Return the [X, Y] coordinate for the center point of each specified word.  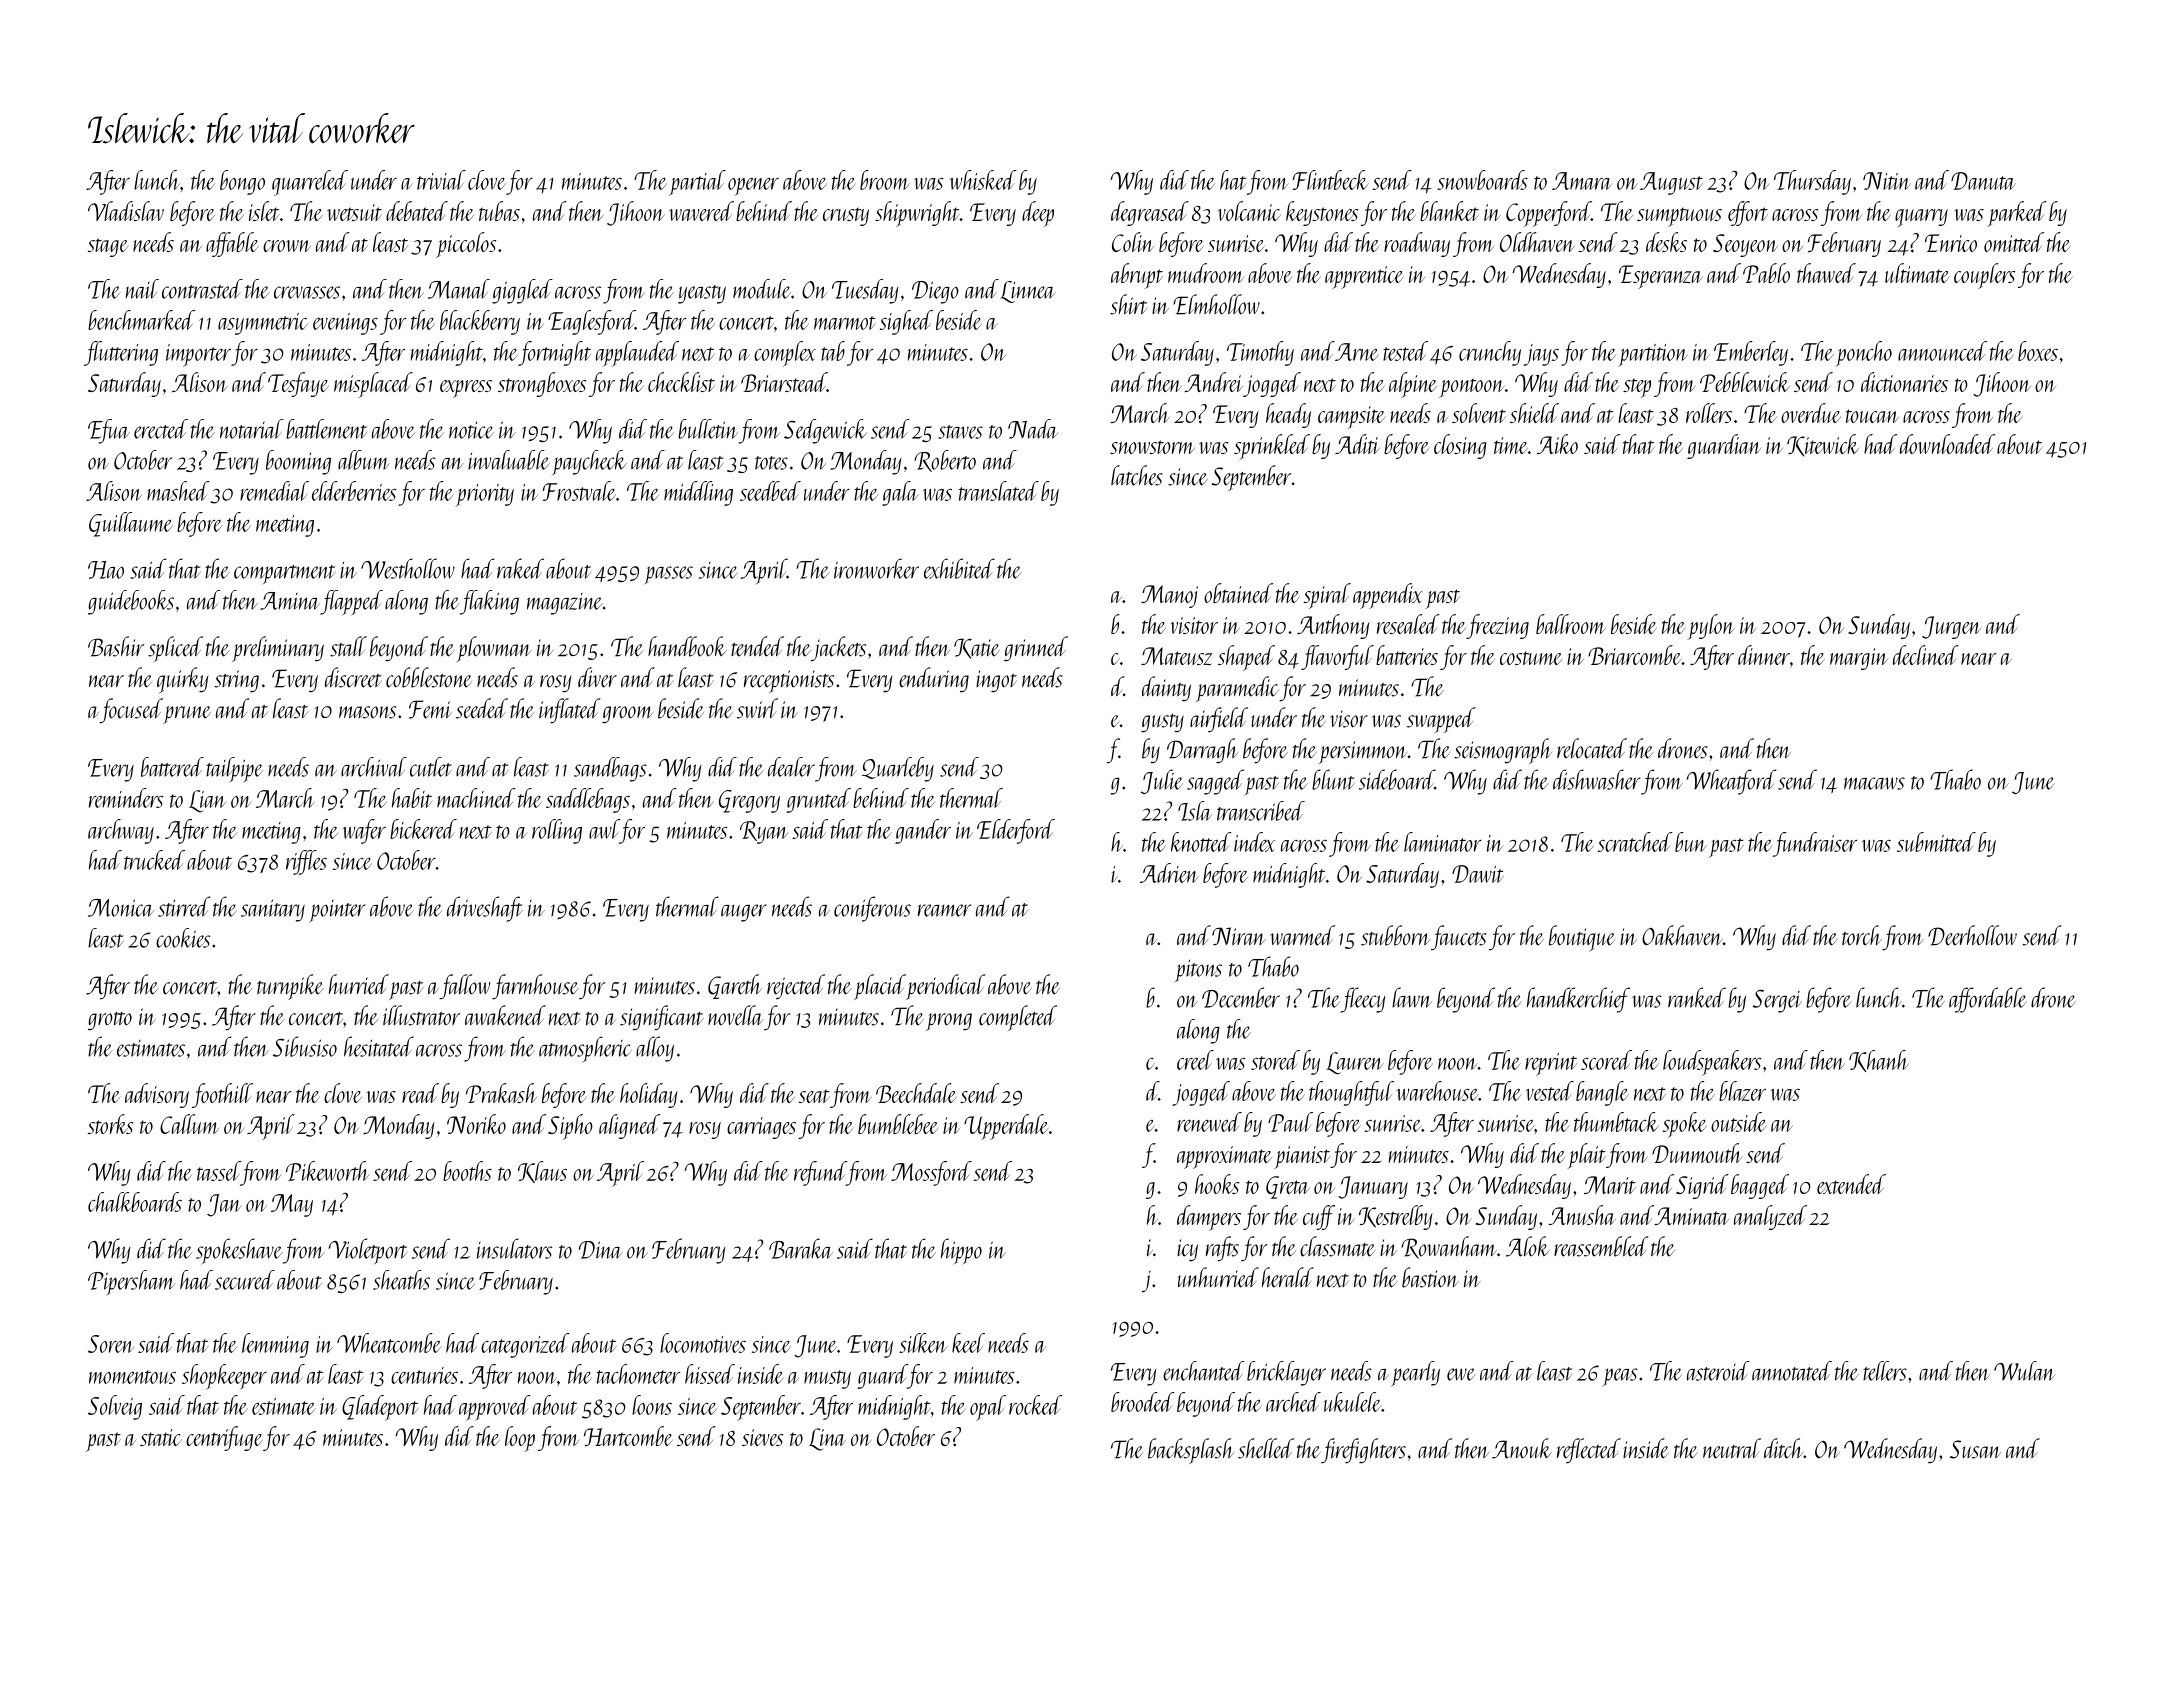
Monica [121, 908]
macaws [1874, 783]
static [161, 1437]
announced [1942, 351]
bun [1691, 842]
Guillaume [131, 524]
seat [814, 1096]
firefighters [1363, 1450]
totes [771, 463]
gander [923, 831]
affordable [1988, 1000]
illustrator [421, 1015]
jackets [838, 649]
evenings [345, 324]
